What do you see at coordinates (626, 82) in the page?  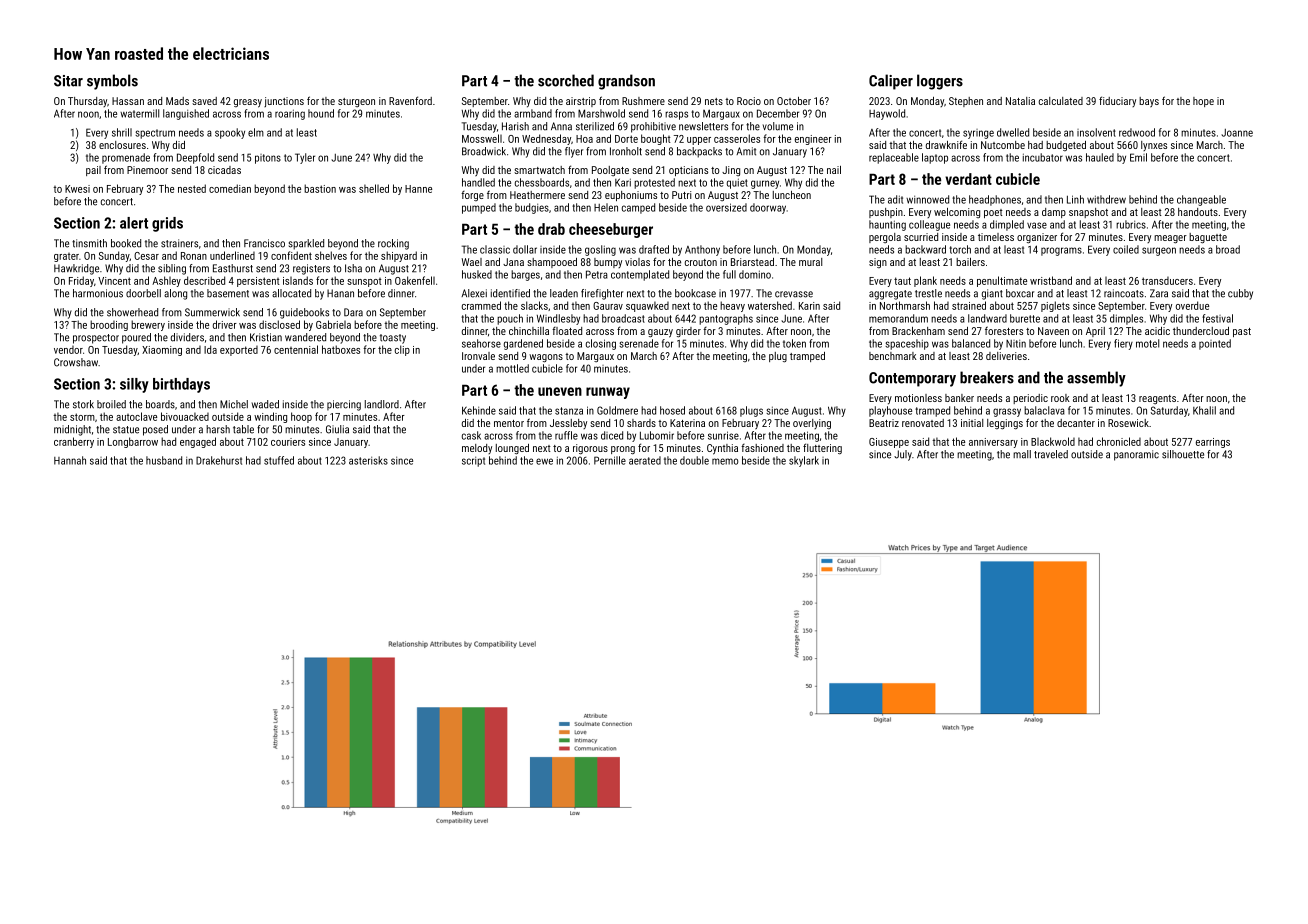 I see `grandson` at bounding box center [626, 82].
